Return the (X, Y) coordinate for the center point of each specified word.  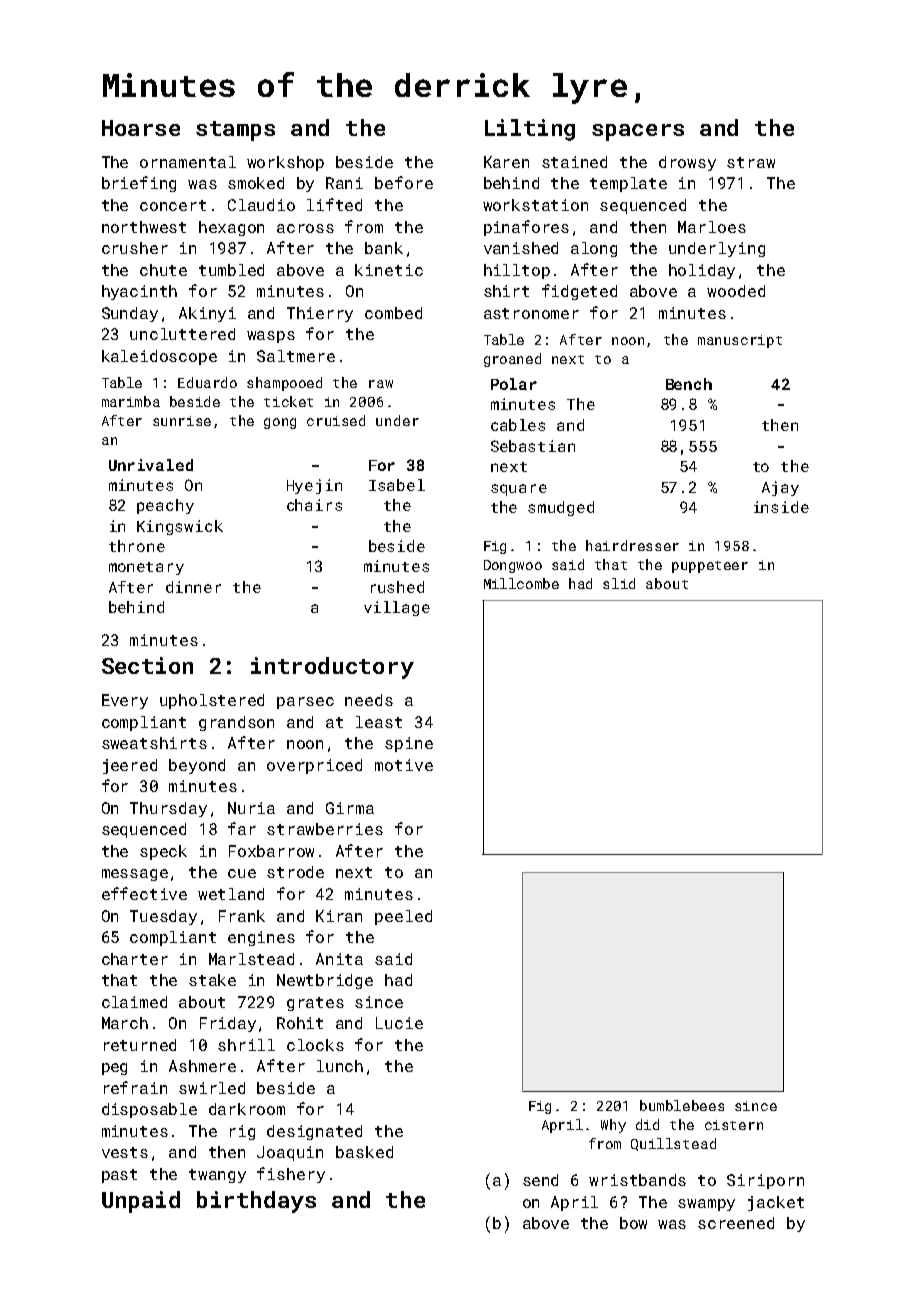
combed (393, 313)
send (540, 1180)
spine (409, 744)
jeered (130, 766)
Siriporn (765, 1181)
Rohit (300, 1023)
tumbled (231, 270)
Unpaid (141, 1202)
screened (736, 1223)
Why (613, 1126)
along (594, 249)
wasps (271, 337)
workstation (535, 205)
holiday (702, 271)
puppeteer (710, 567)
